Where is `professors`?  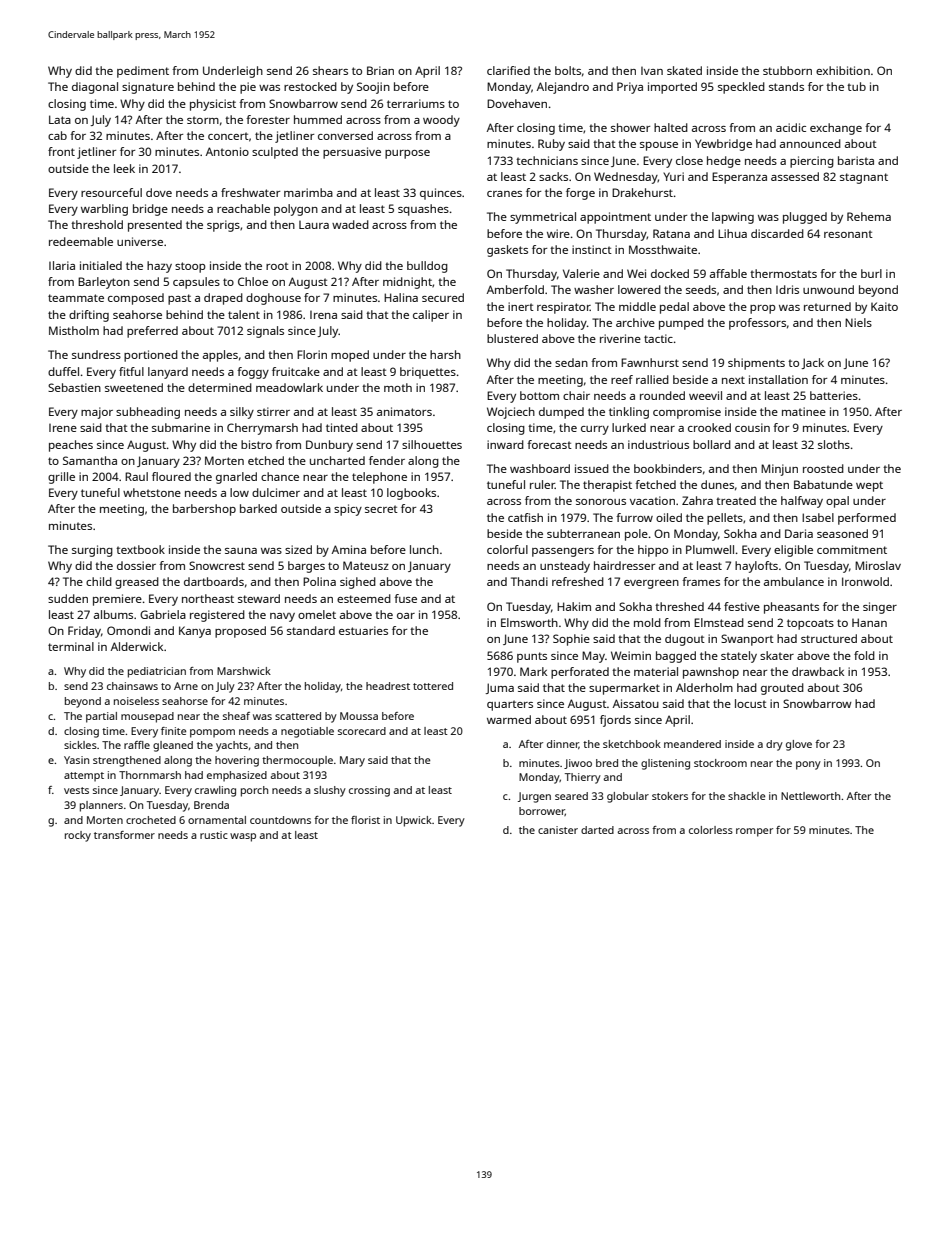
professors is located at coordinates (757, 324).
